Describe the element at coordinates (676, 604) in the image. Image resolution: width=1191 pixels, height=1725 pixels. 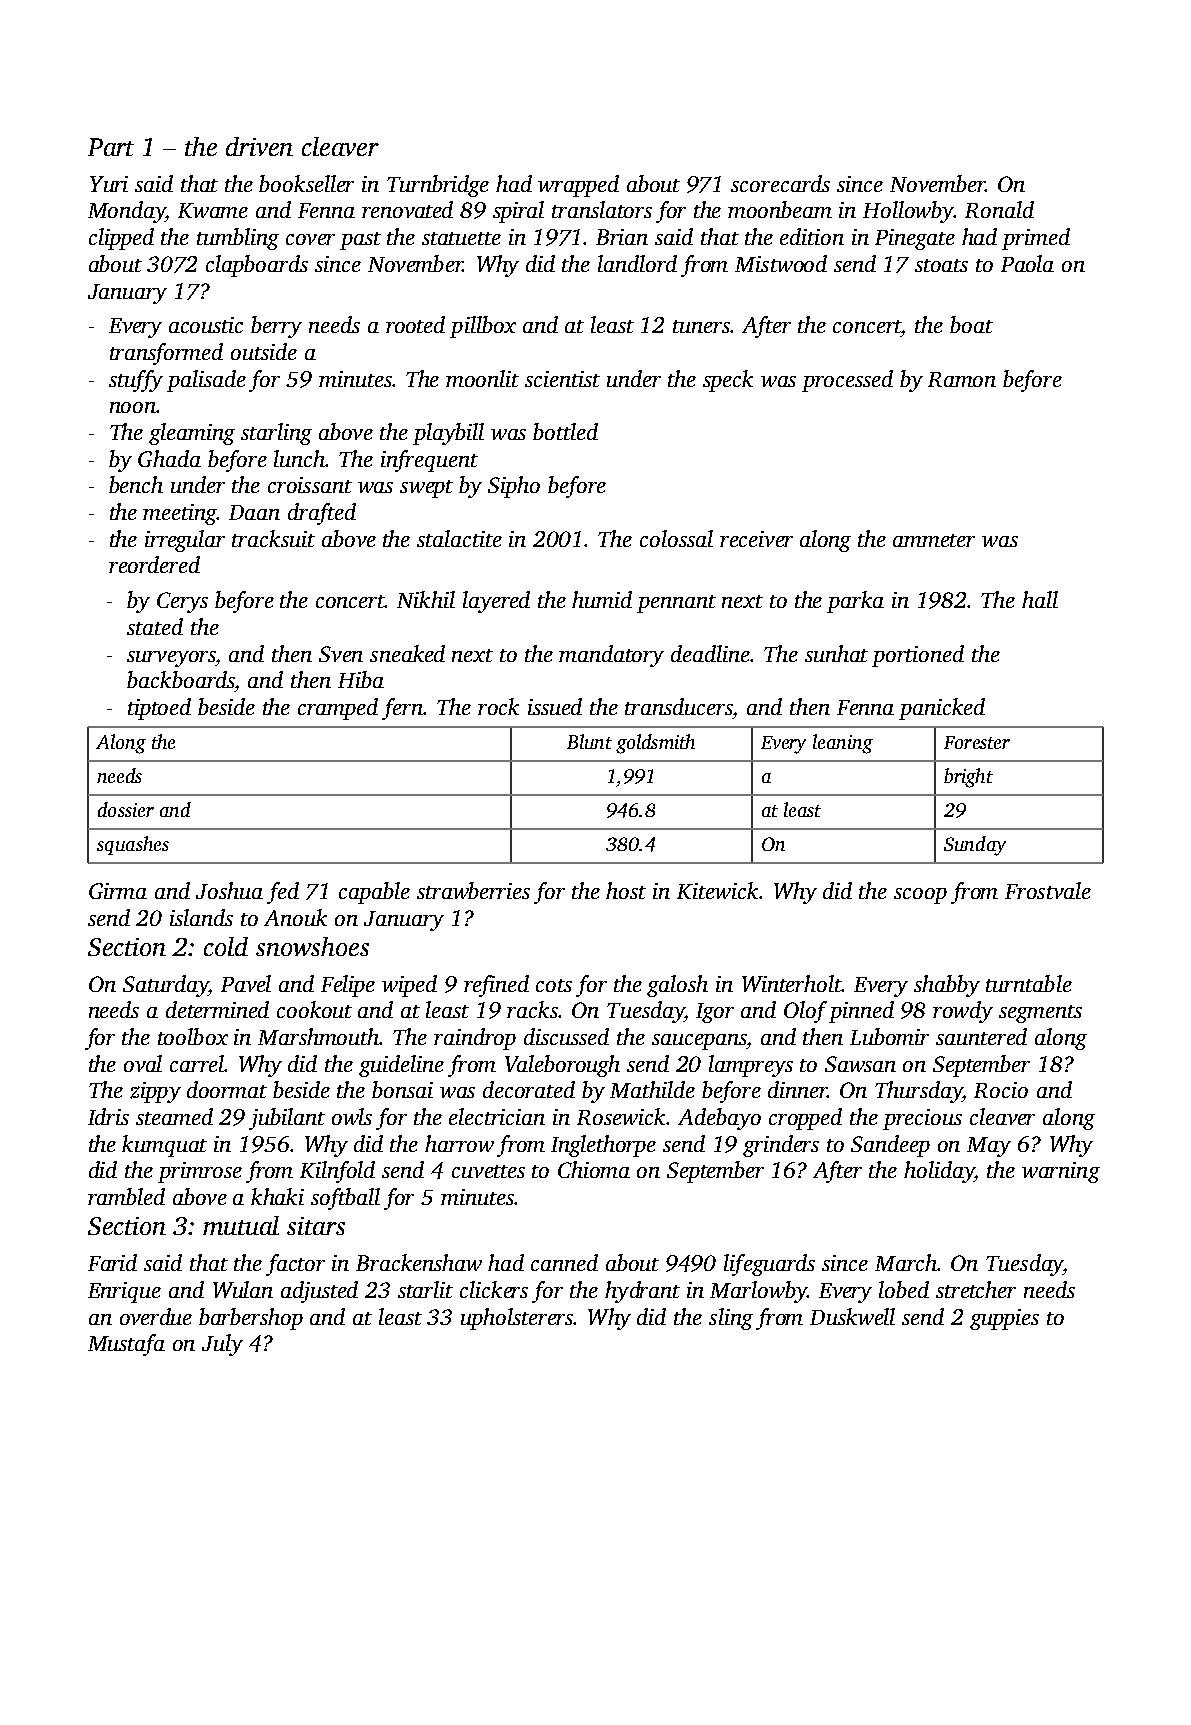
I see `pennant` at that location.
